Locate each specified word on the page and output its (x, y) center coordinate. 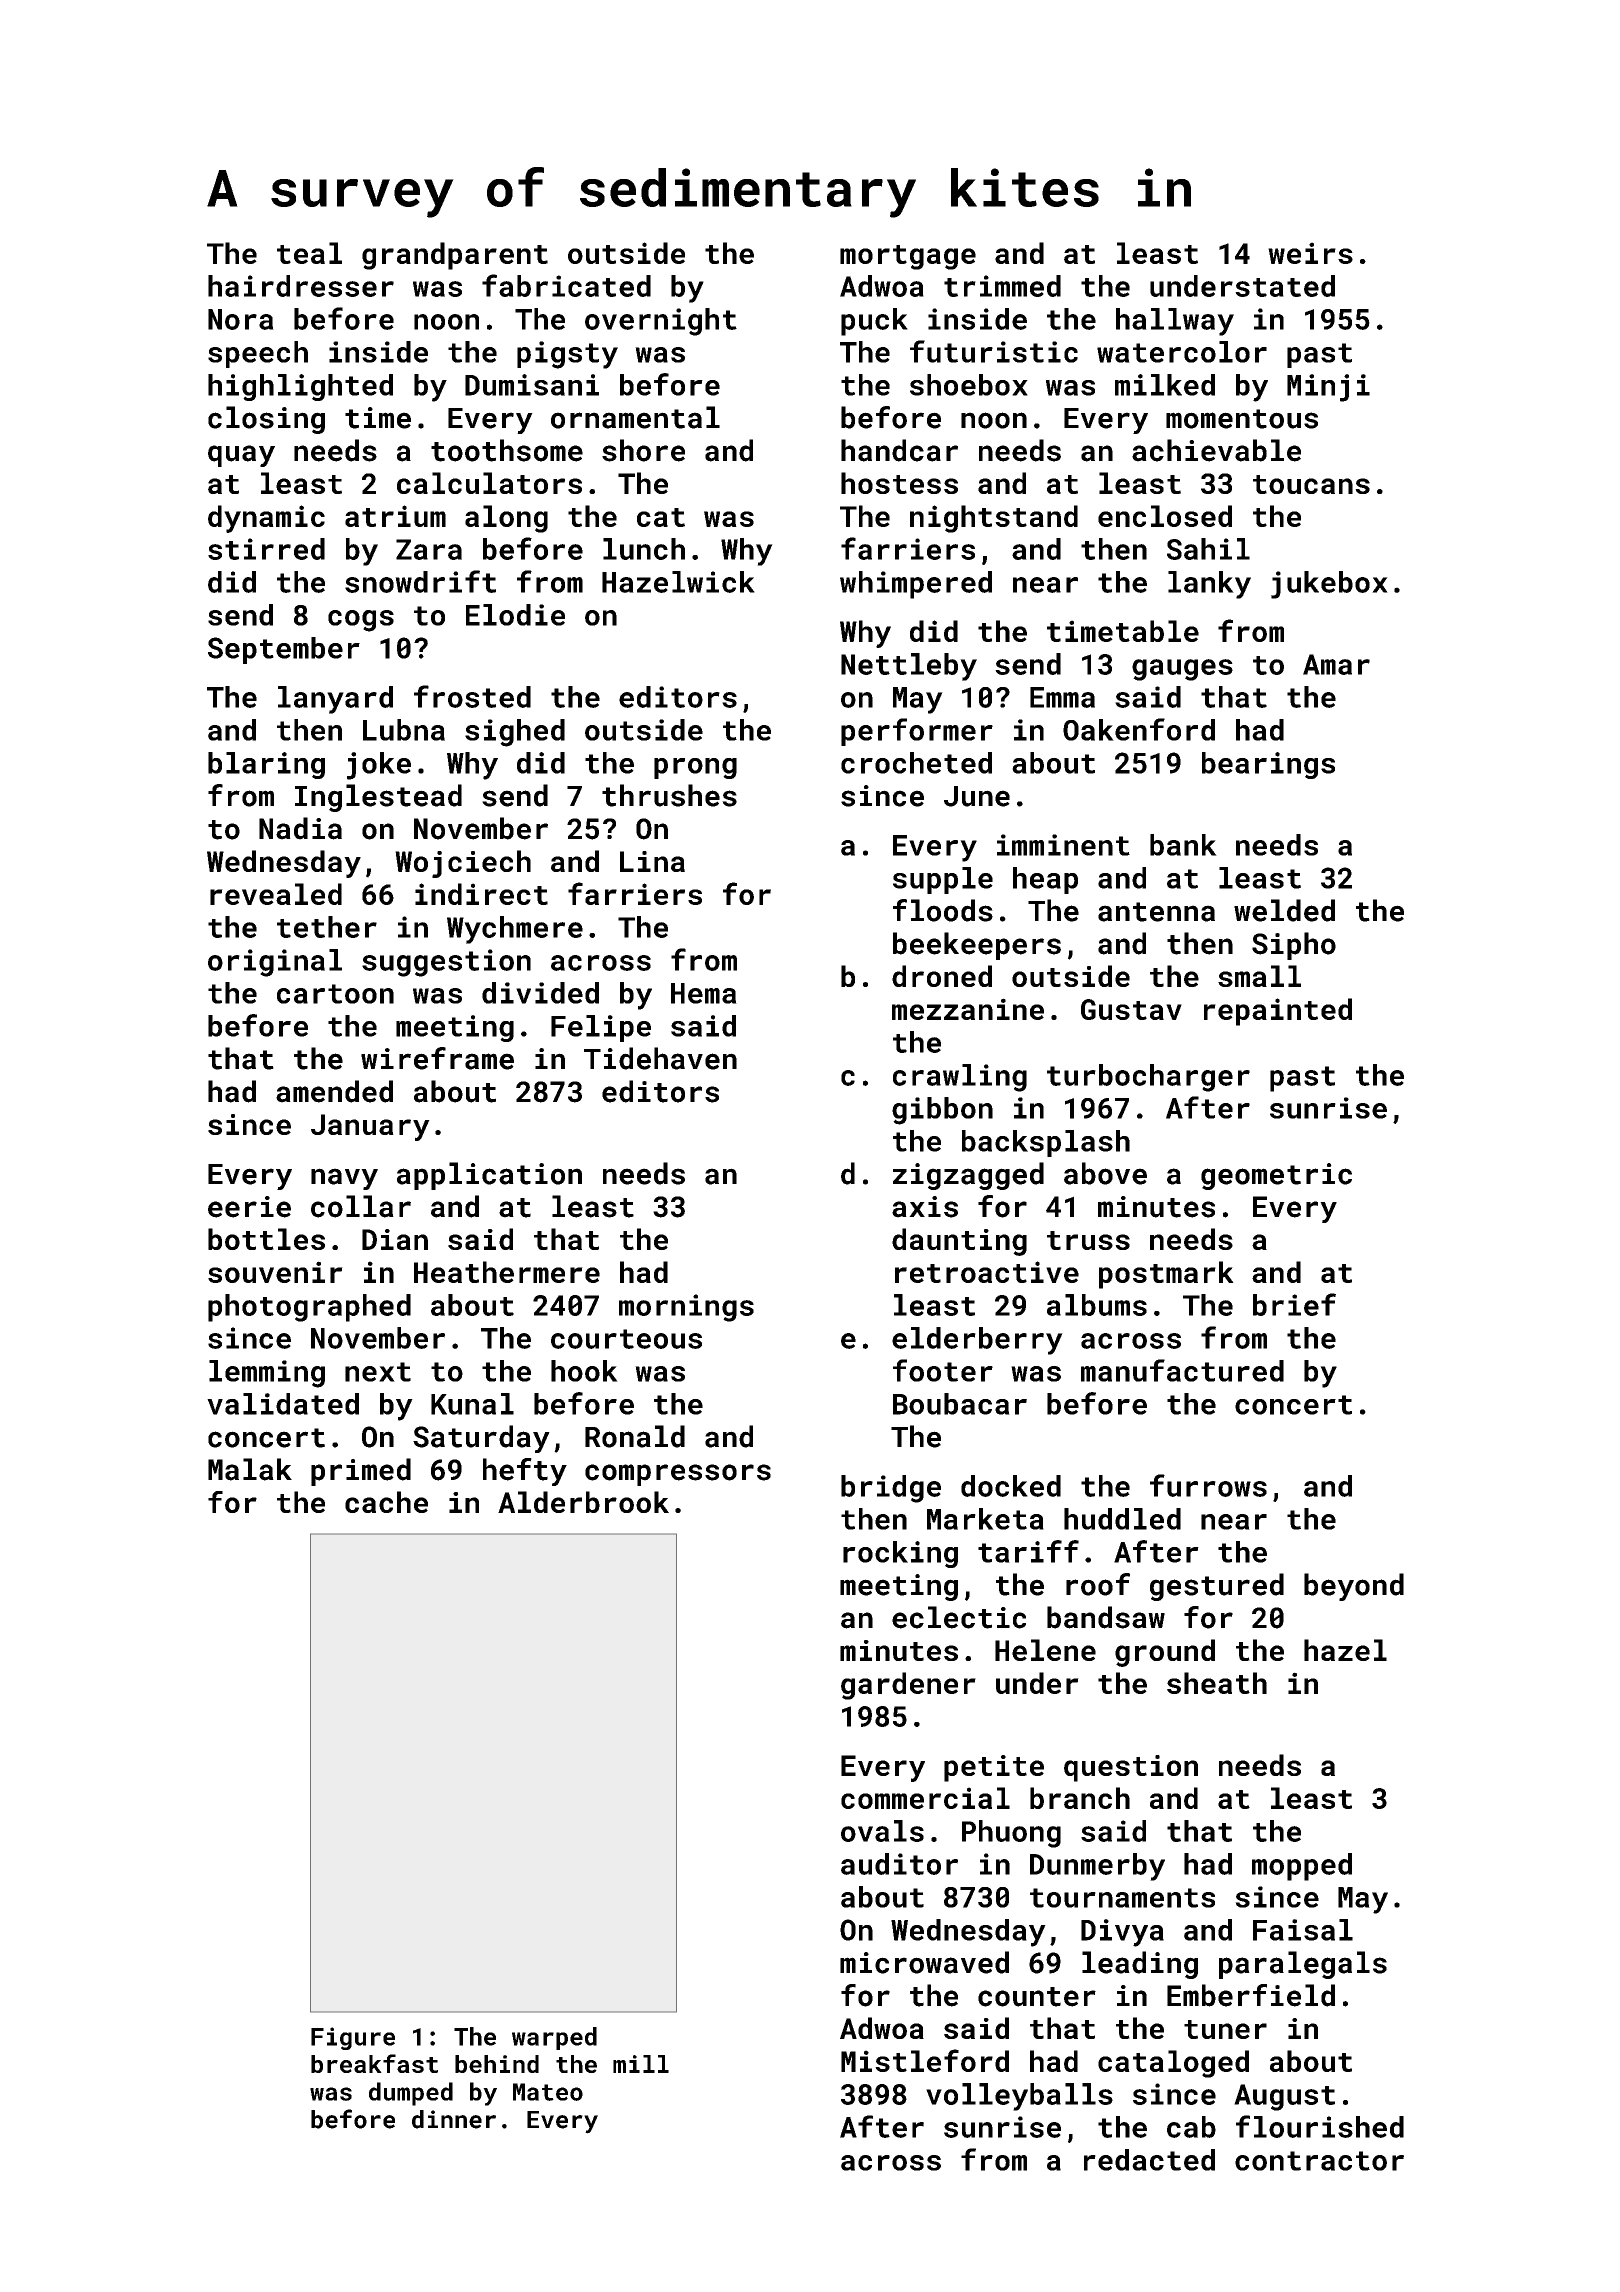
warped (554, 2038)
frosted (472, 696)
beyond (1354, 1587)
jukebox (1329, 585)
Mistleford (925, 2060)
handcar (899, 450)
